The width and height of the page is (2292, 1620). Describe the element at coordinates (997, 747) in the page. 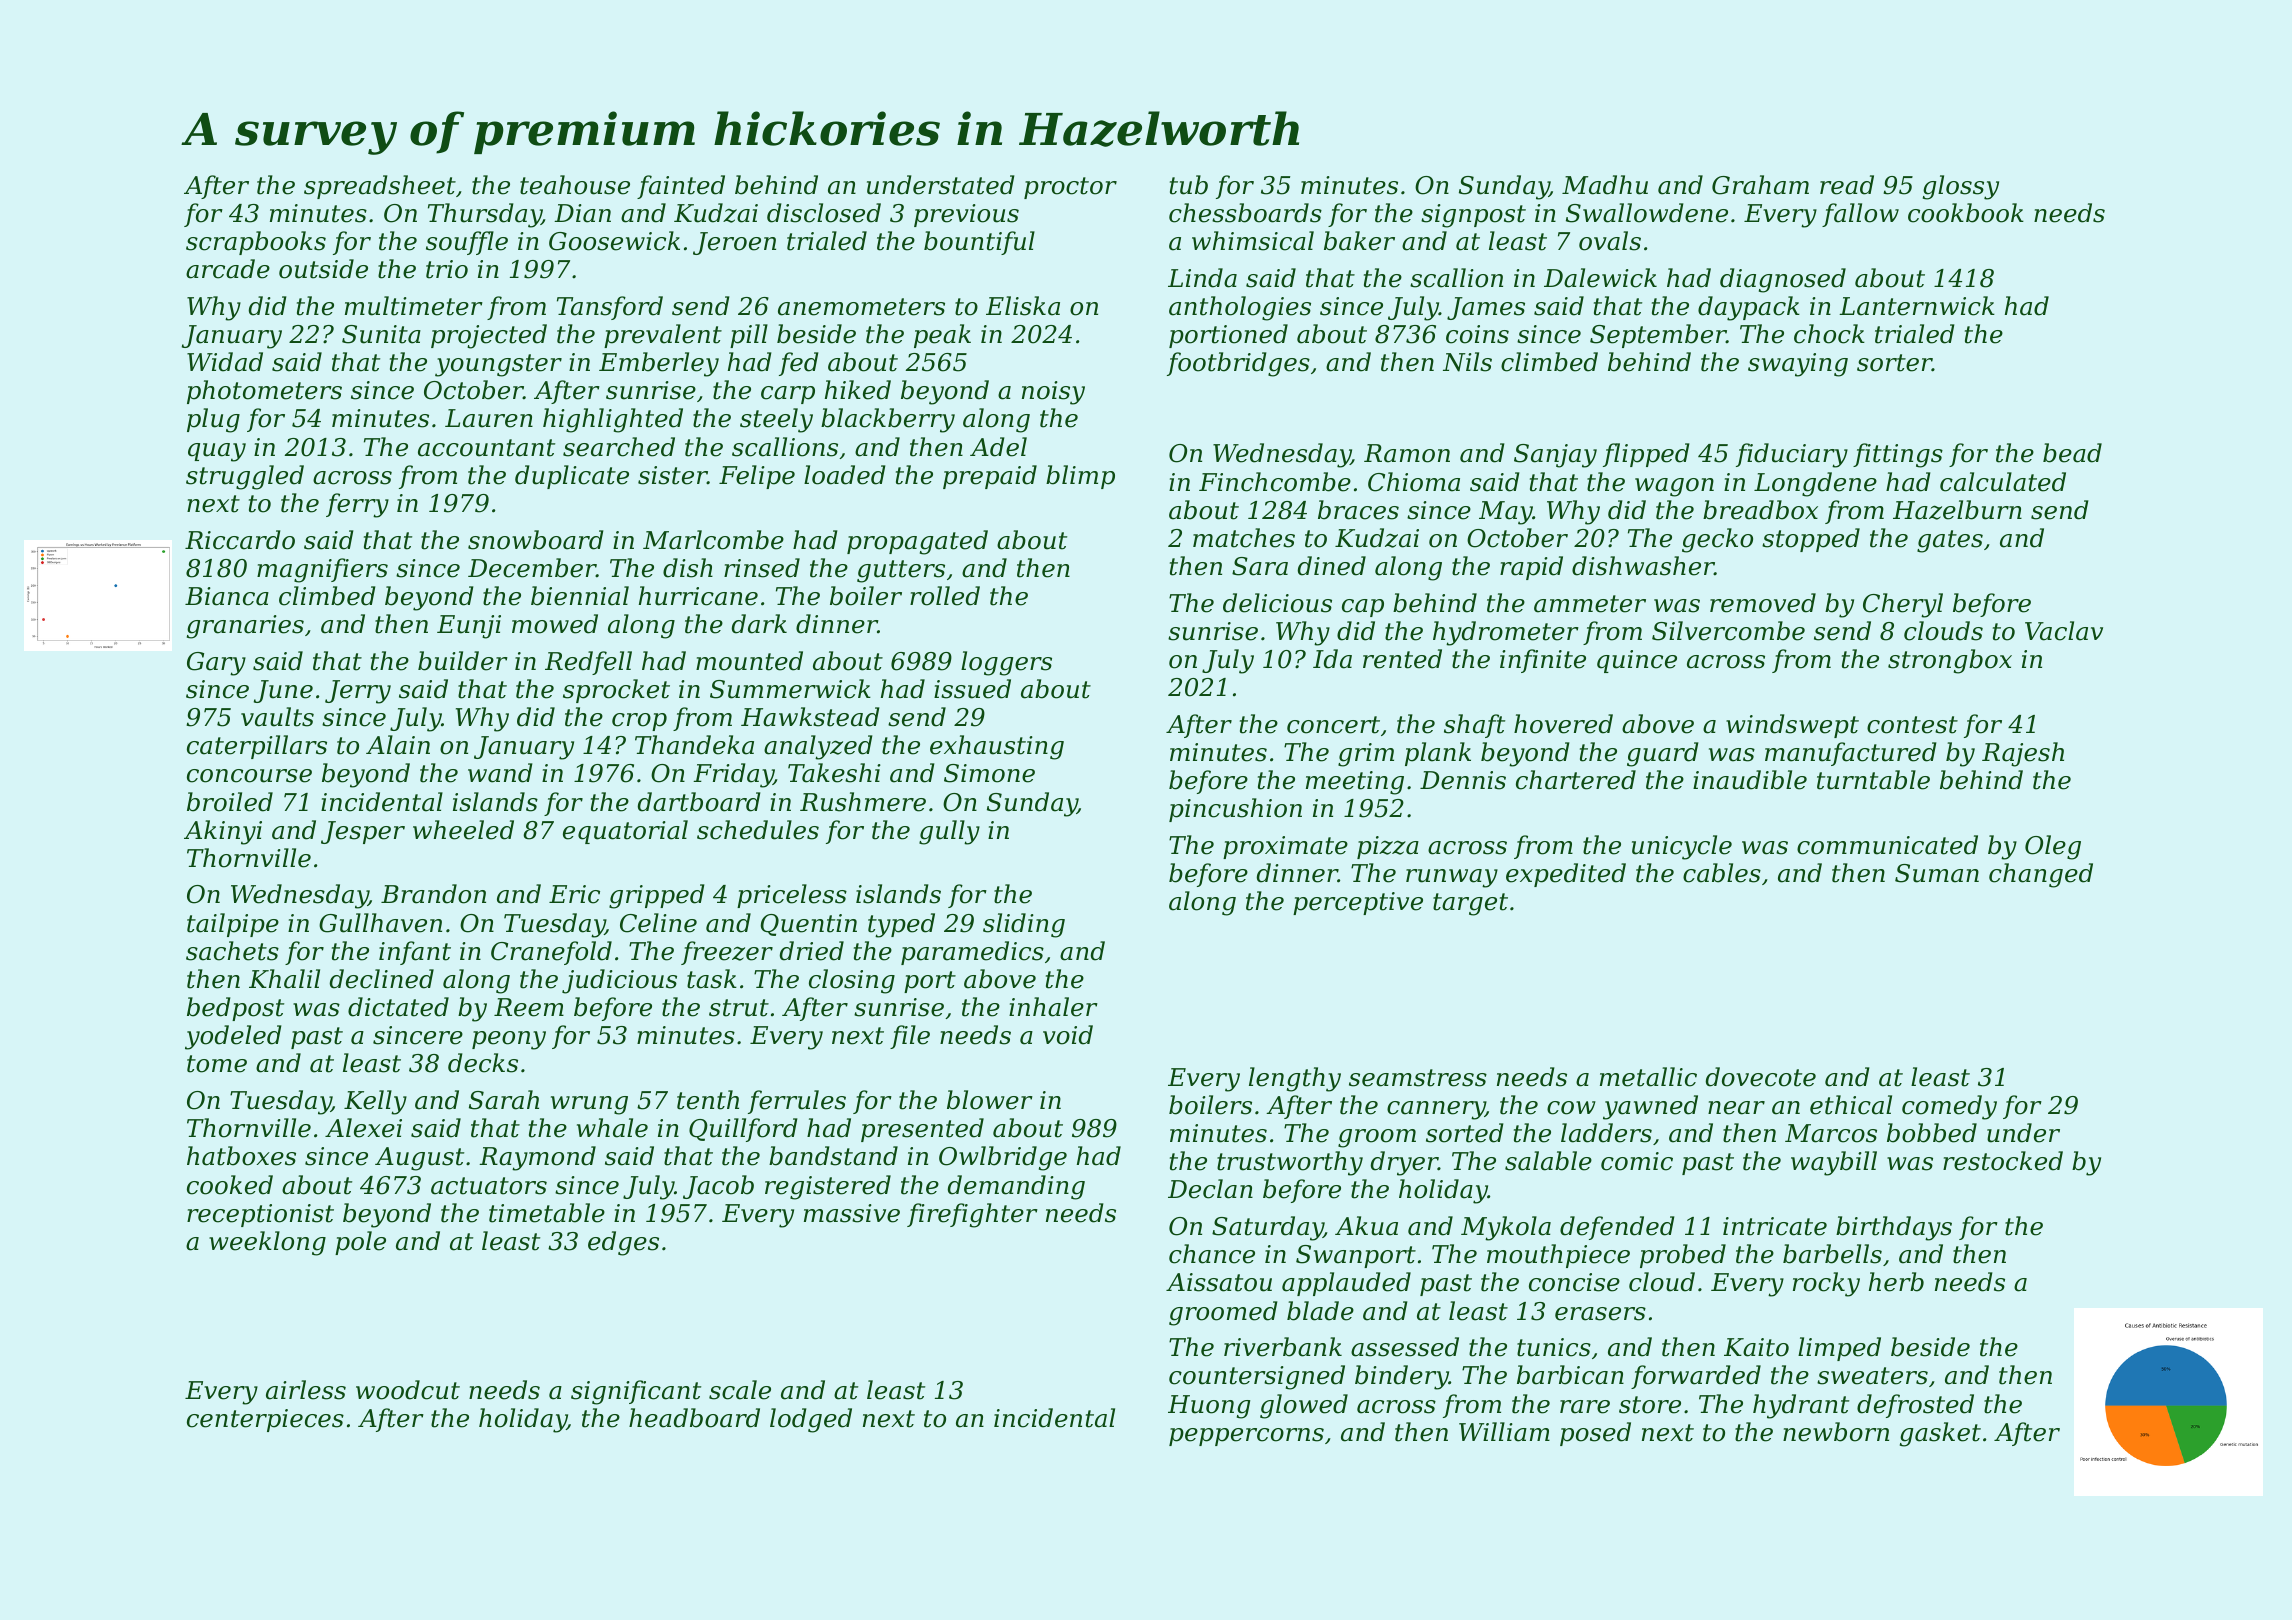

I see `exhausting` at that location.
